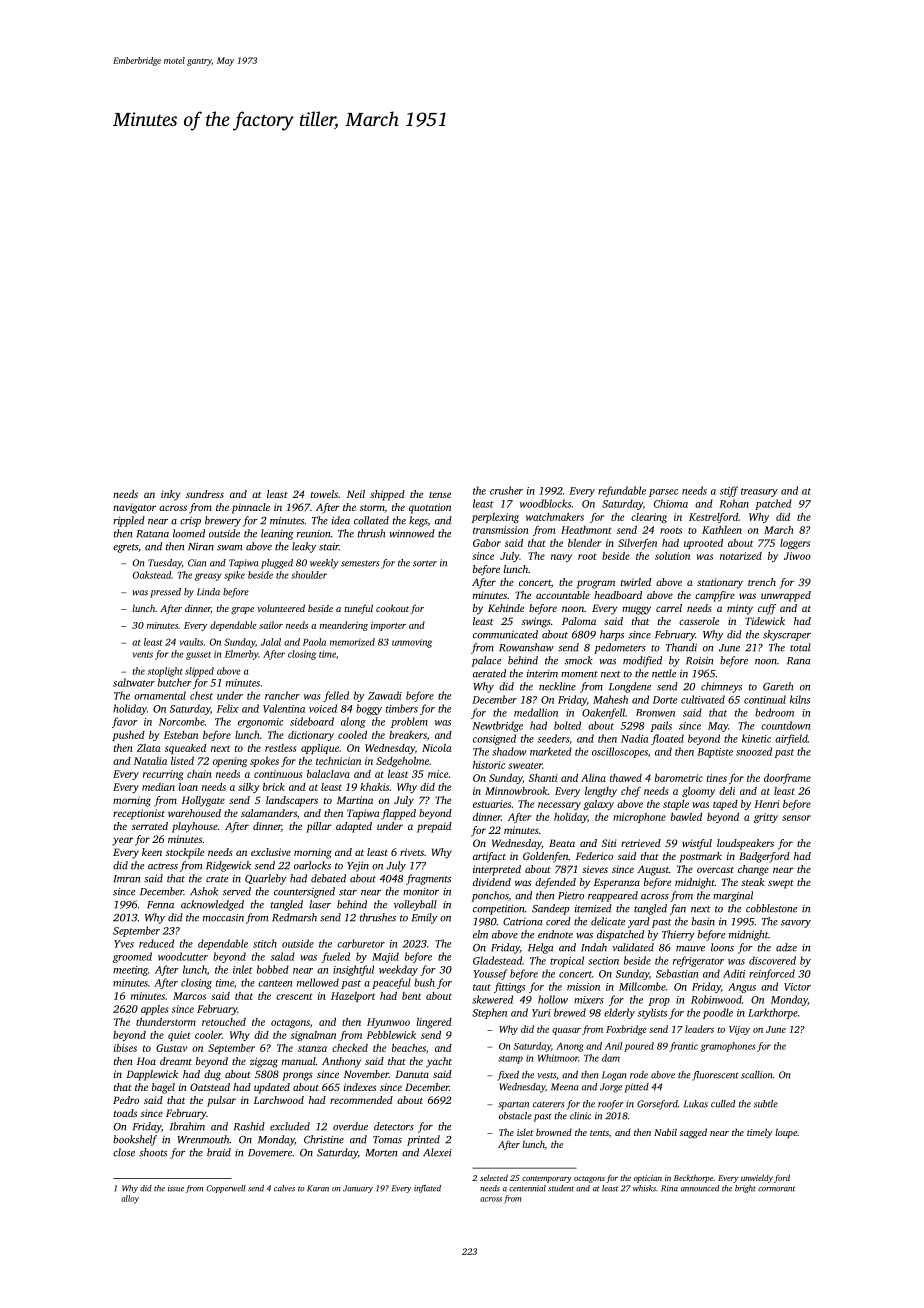  Describe the element at coordinates (796, 924) in the screenshot. I see `savory` at that location.
